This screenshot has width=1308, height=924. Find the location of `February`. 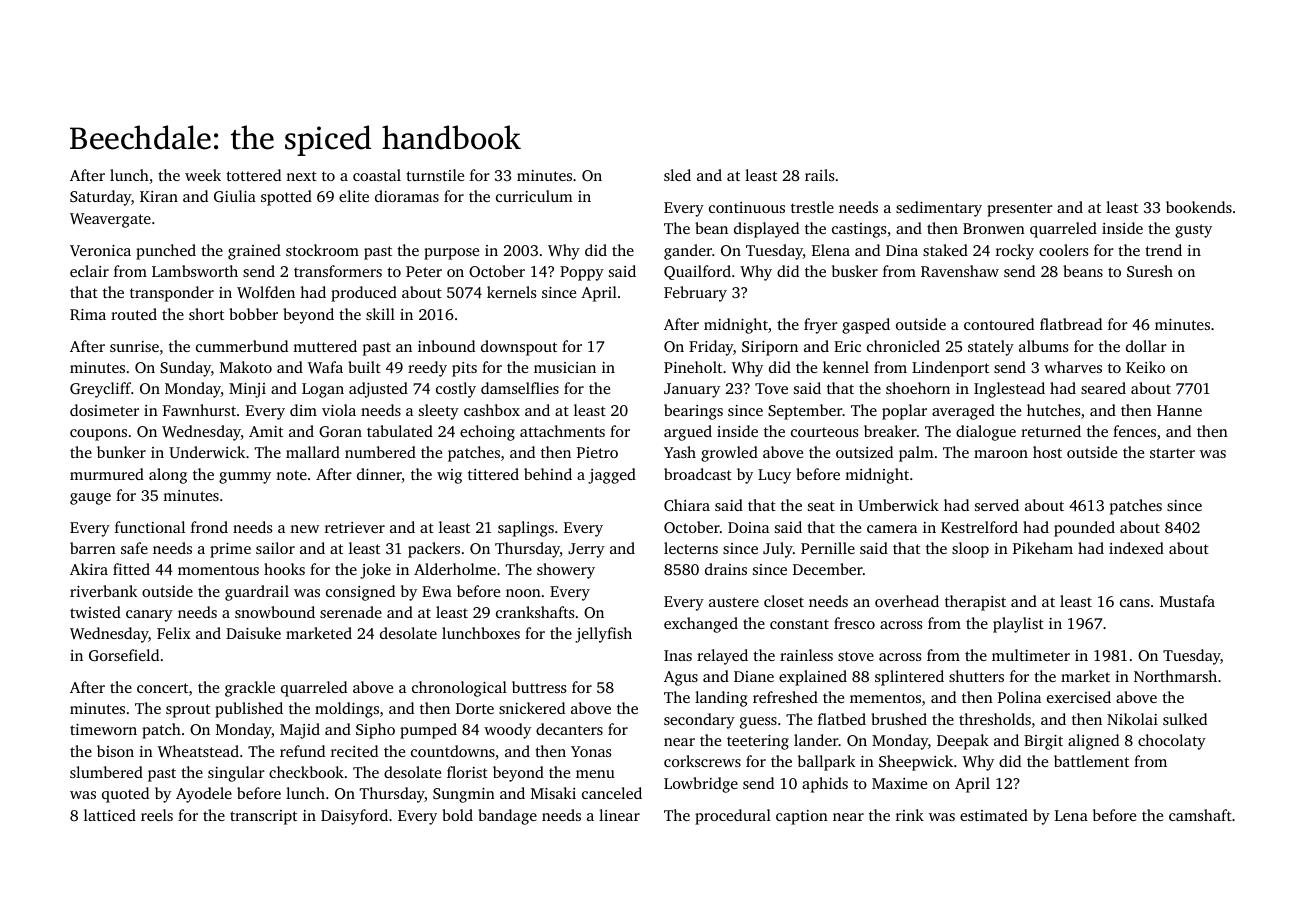

February is located at coordinates (695, 294).
